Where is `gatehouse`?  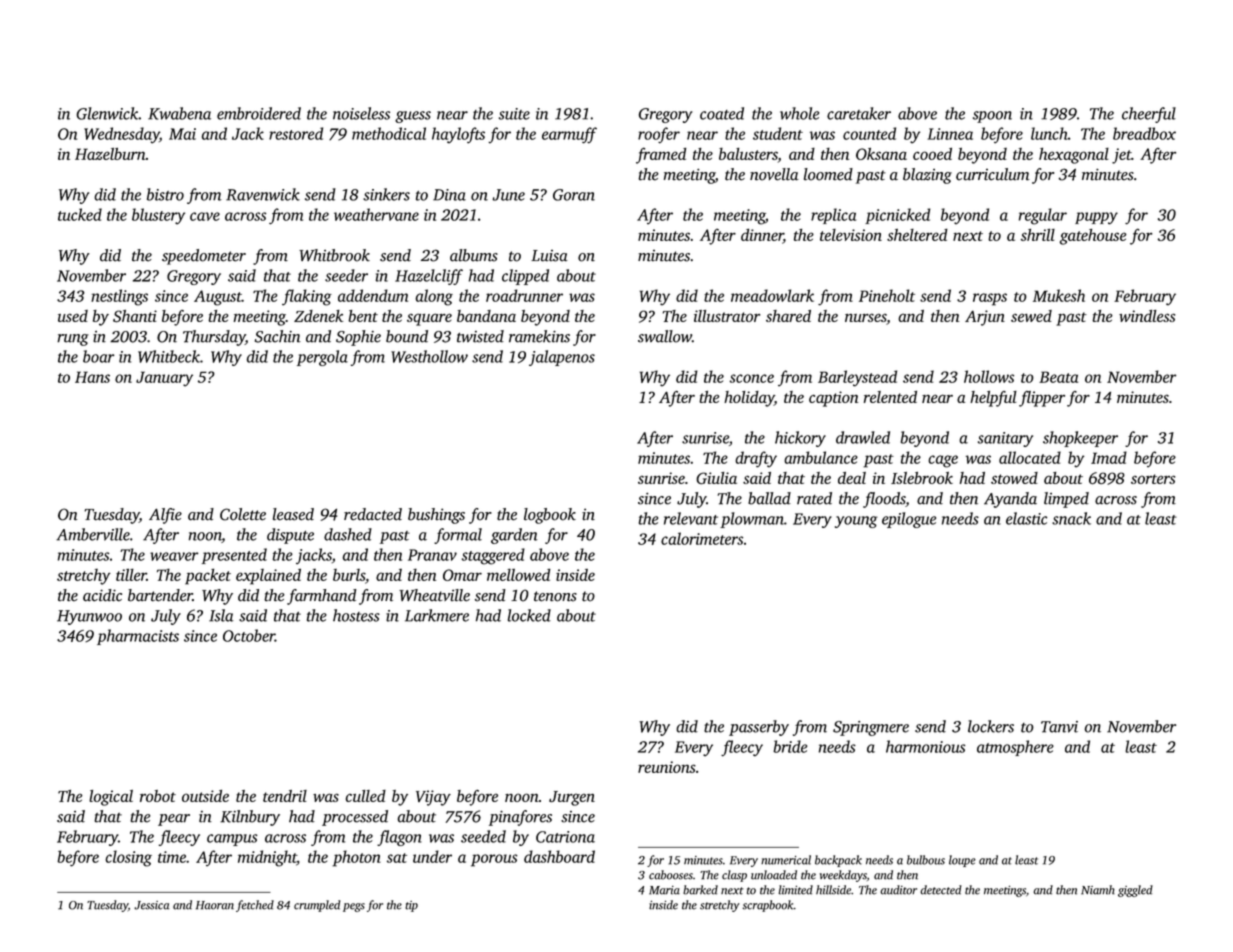
gatehouse is located at coordinates (1093, 237).
